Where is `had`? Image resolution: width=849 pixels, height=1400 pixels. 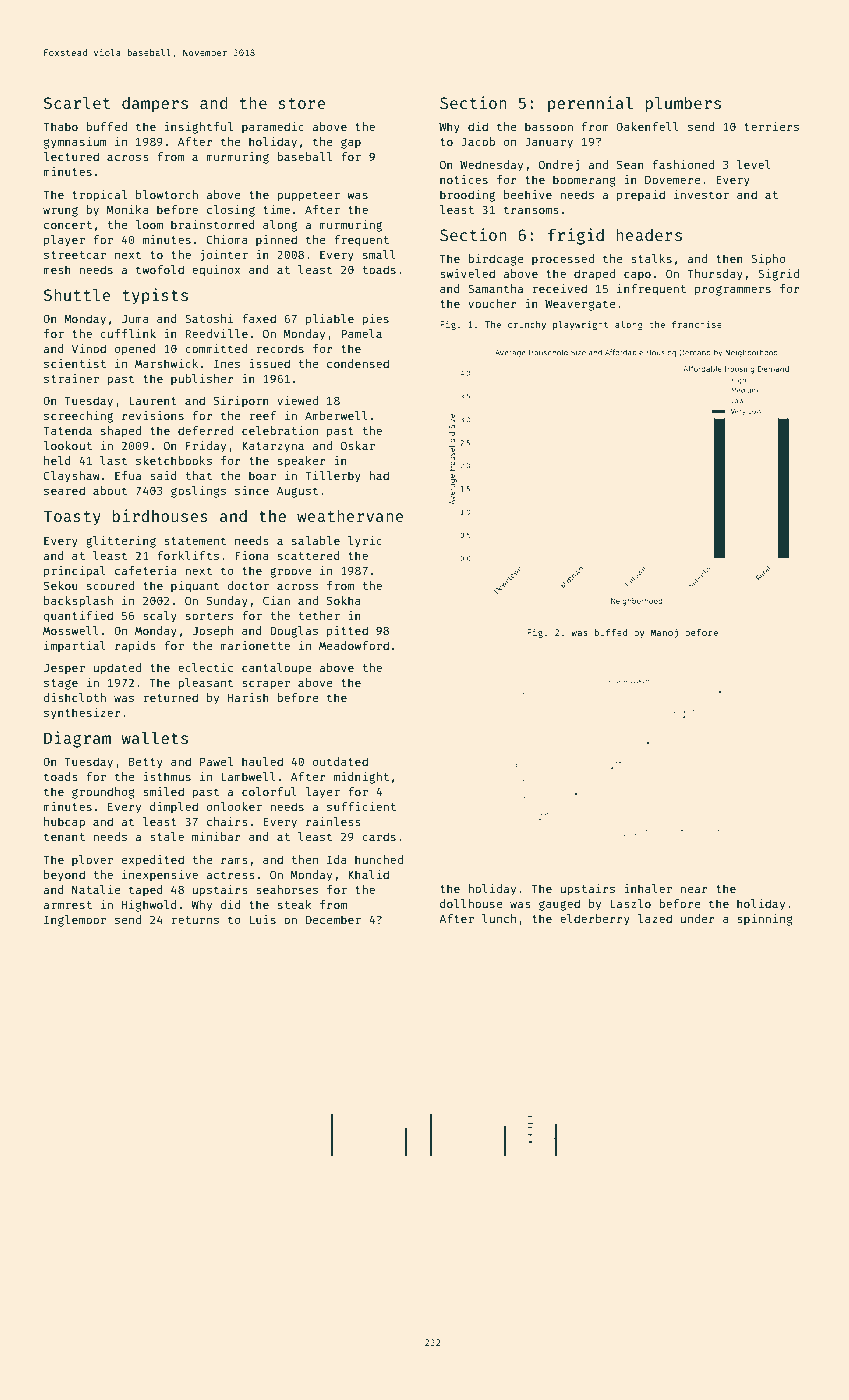 had is located at coordinates (379, 475).
